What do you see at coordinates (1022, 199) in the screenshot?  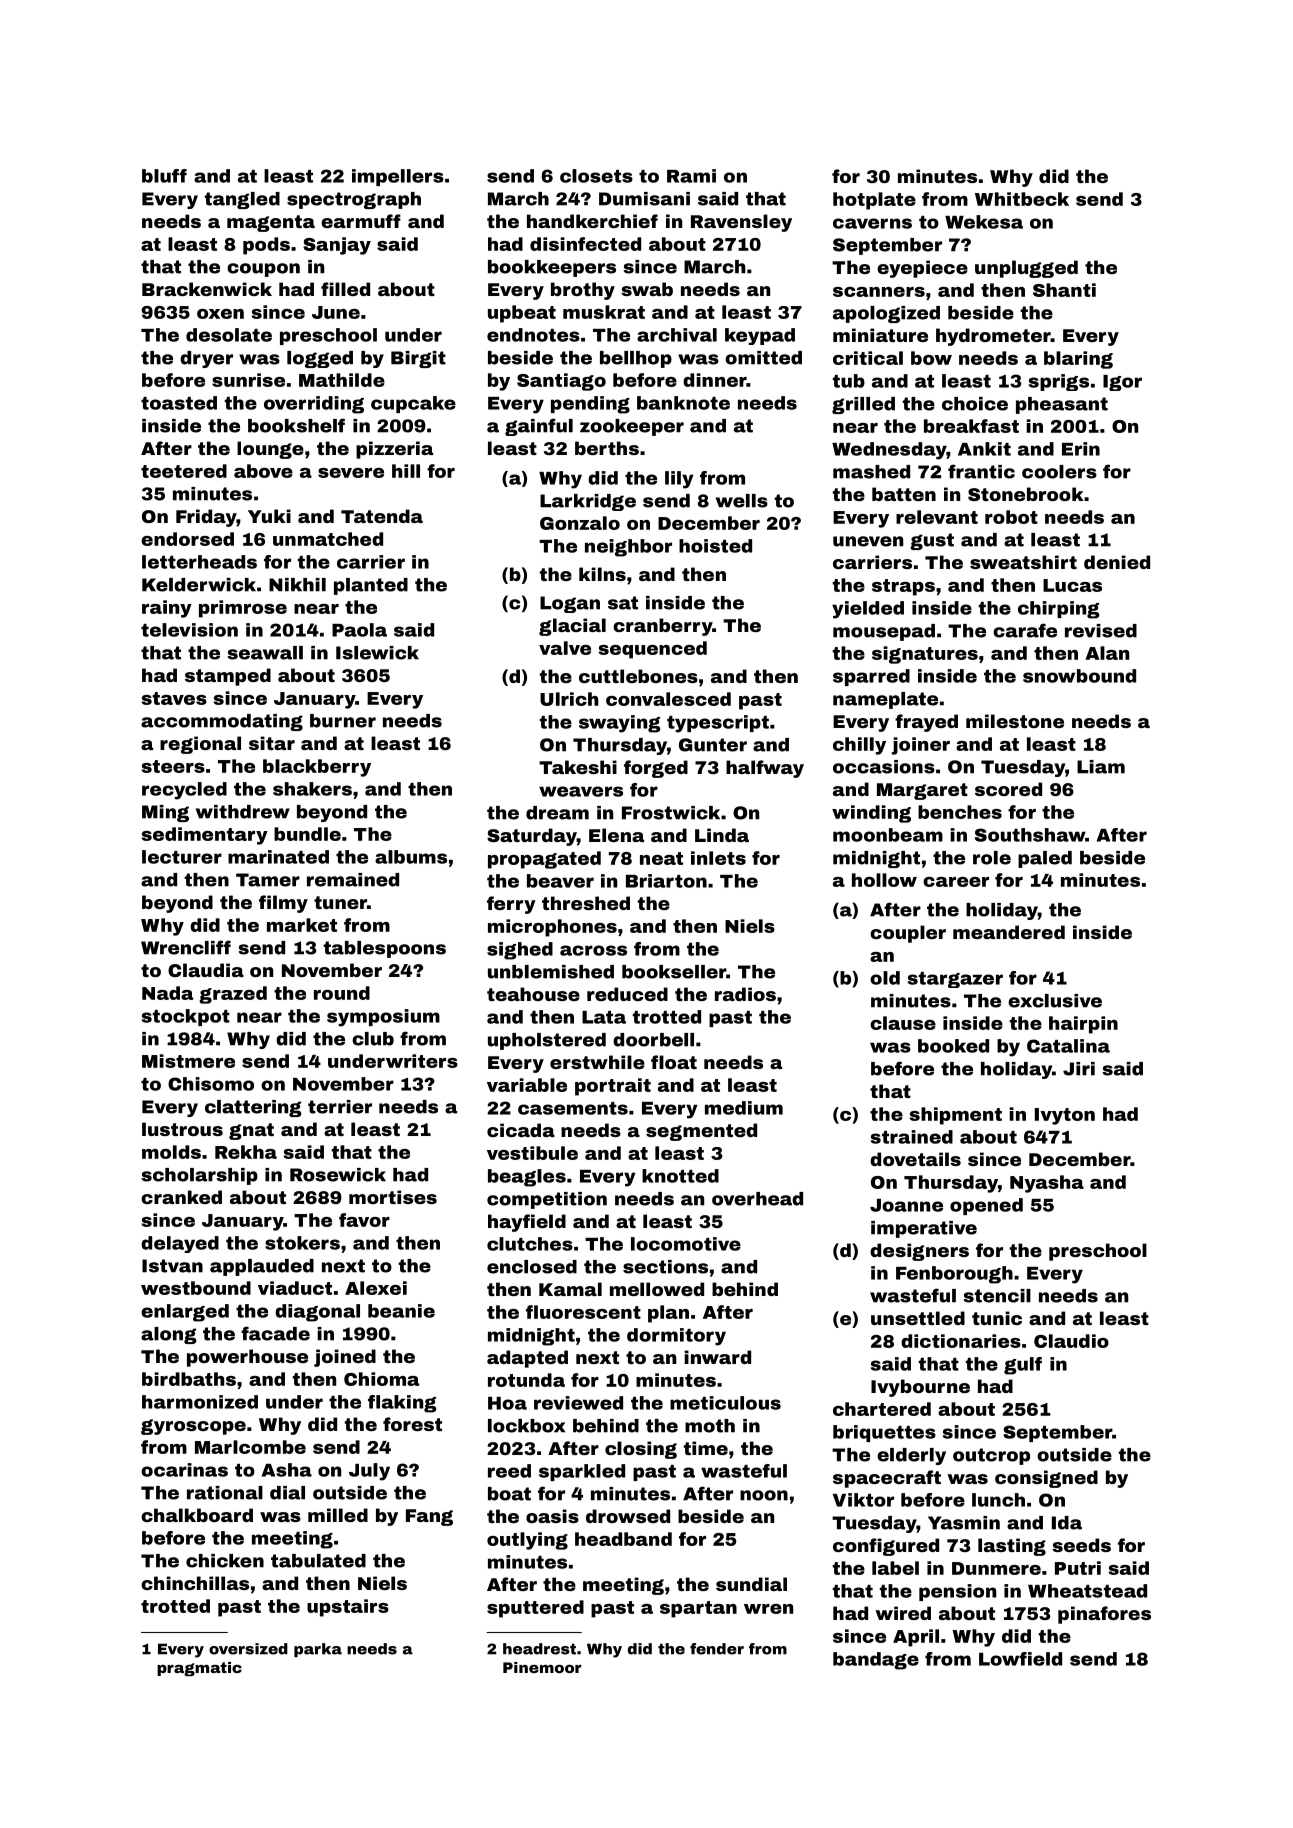 I see `Whitbeck` at bounding box center [1022, 199].
